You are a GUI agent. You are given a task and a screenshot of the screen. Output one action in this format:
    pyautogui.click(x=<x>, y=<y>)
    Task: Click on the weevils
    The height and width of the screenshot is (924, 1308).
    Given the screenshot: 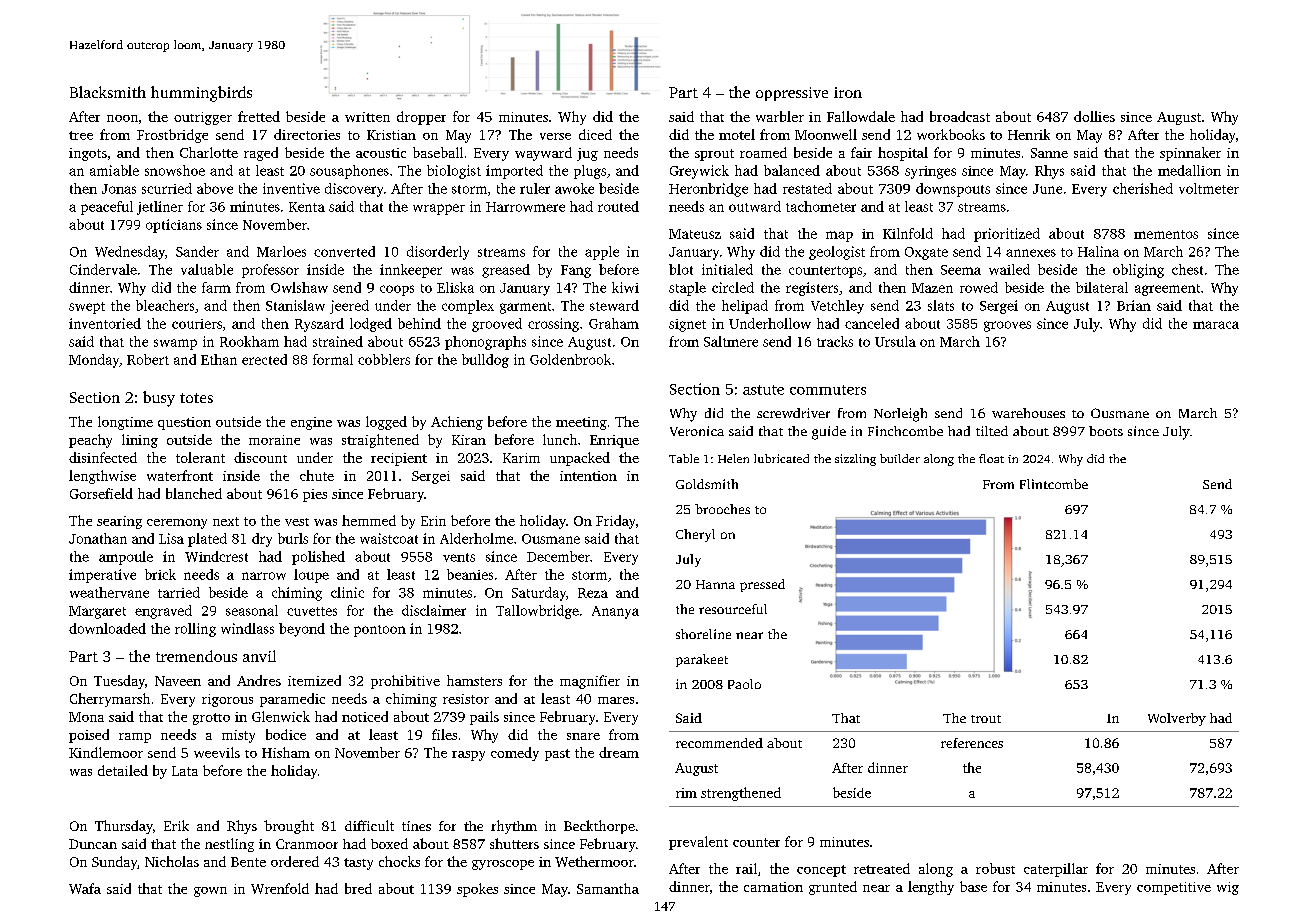 What is the action you would take?
    pyautogui.click(x=217, y=752)
